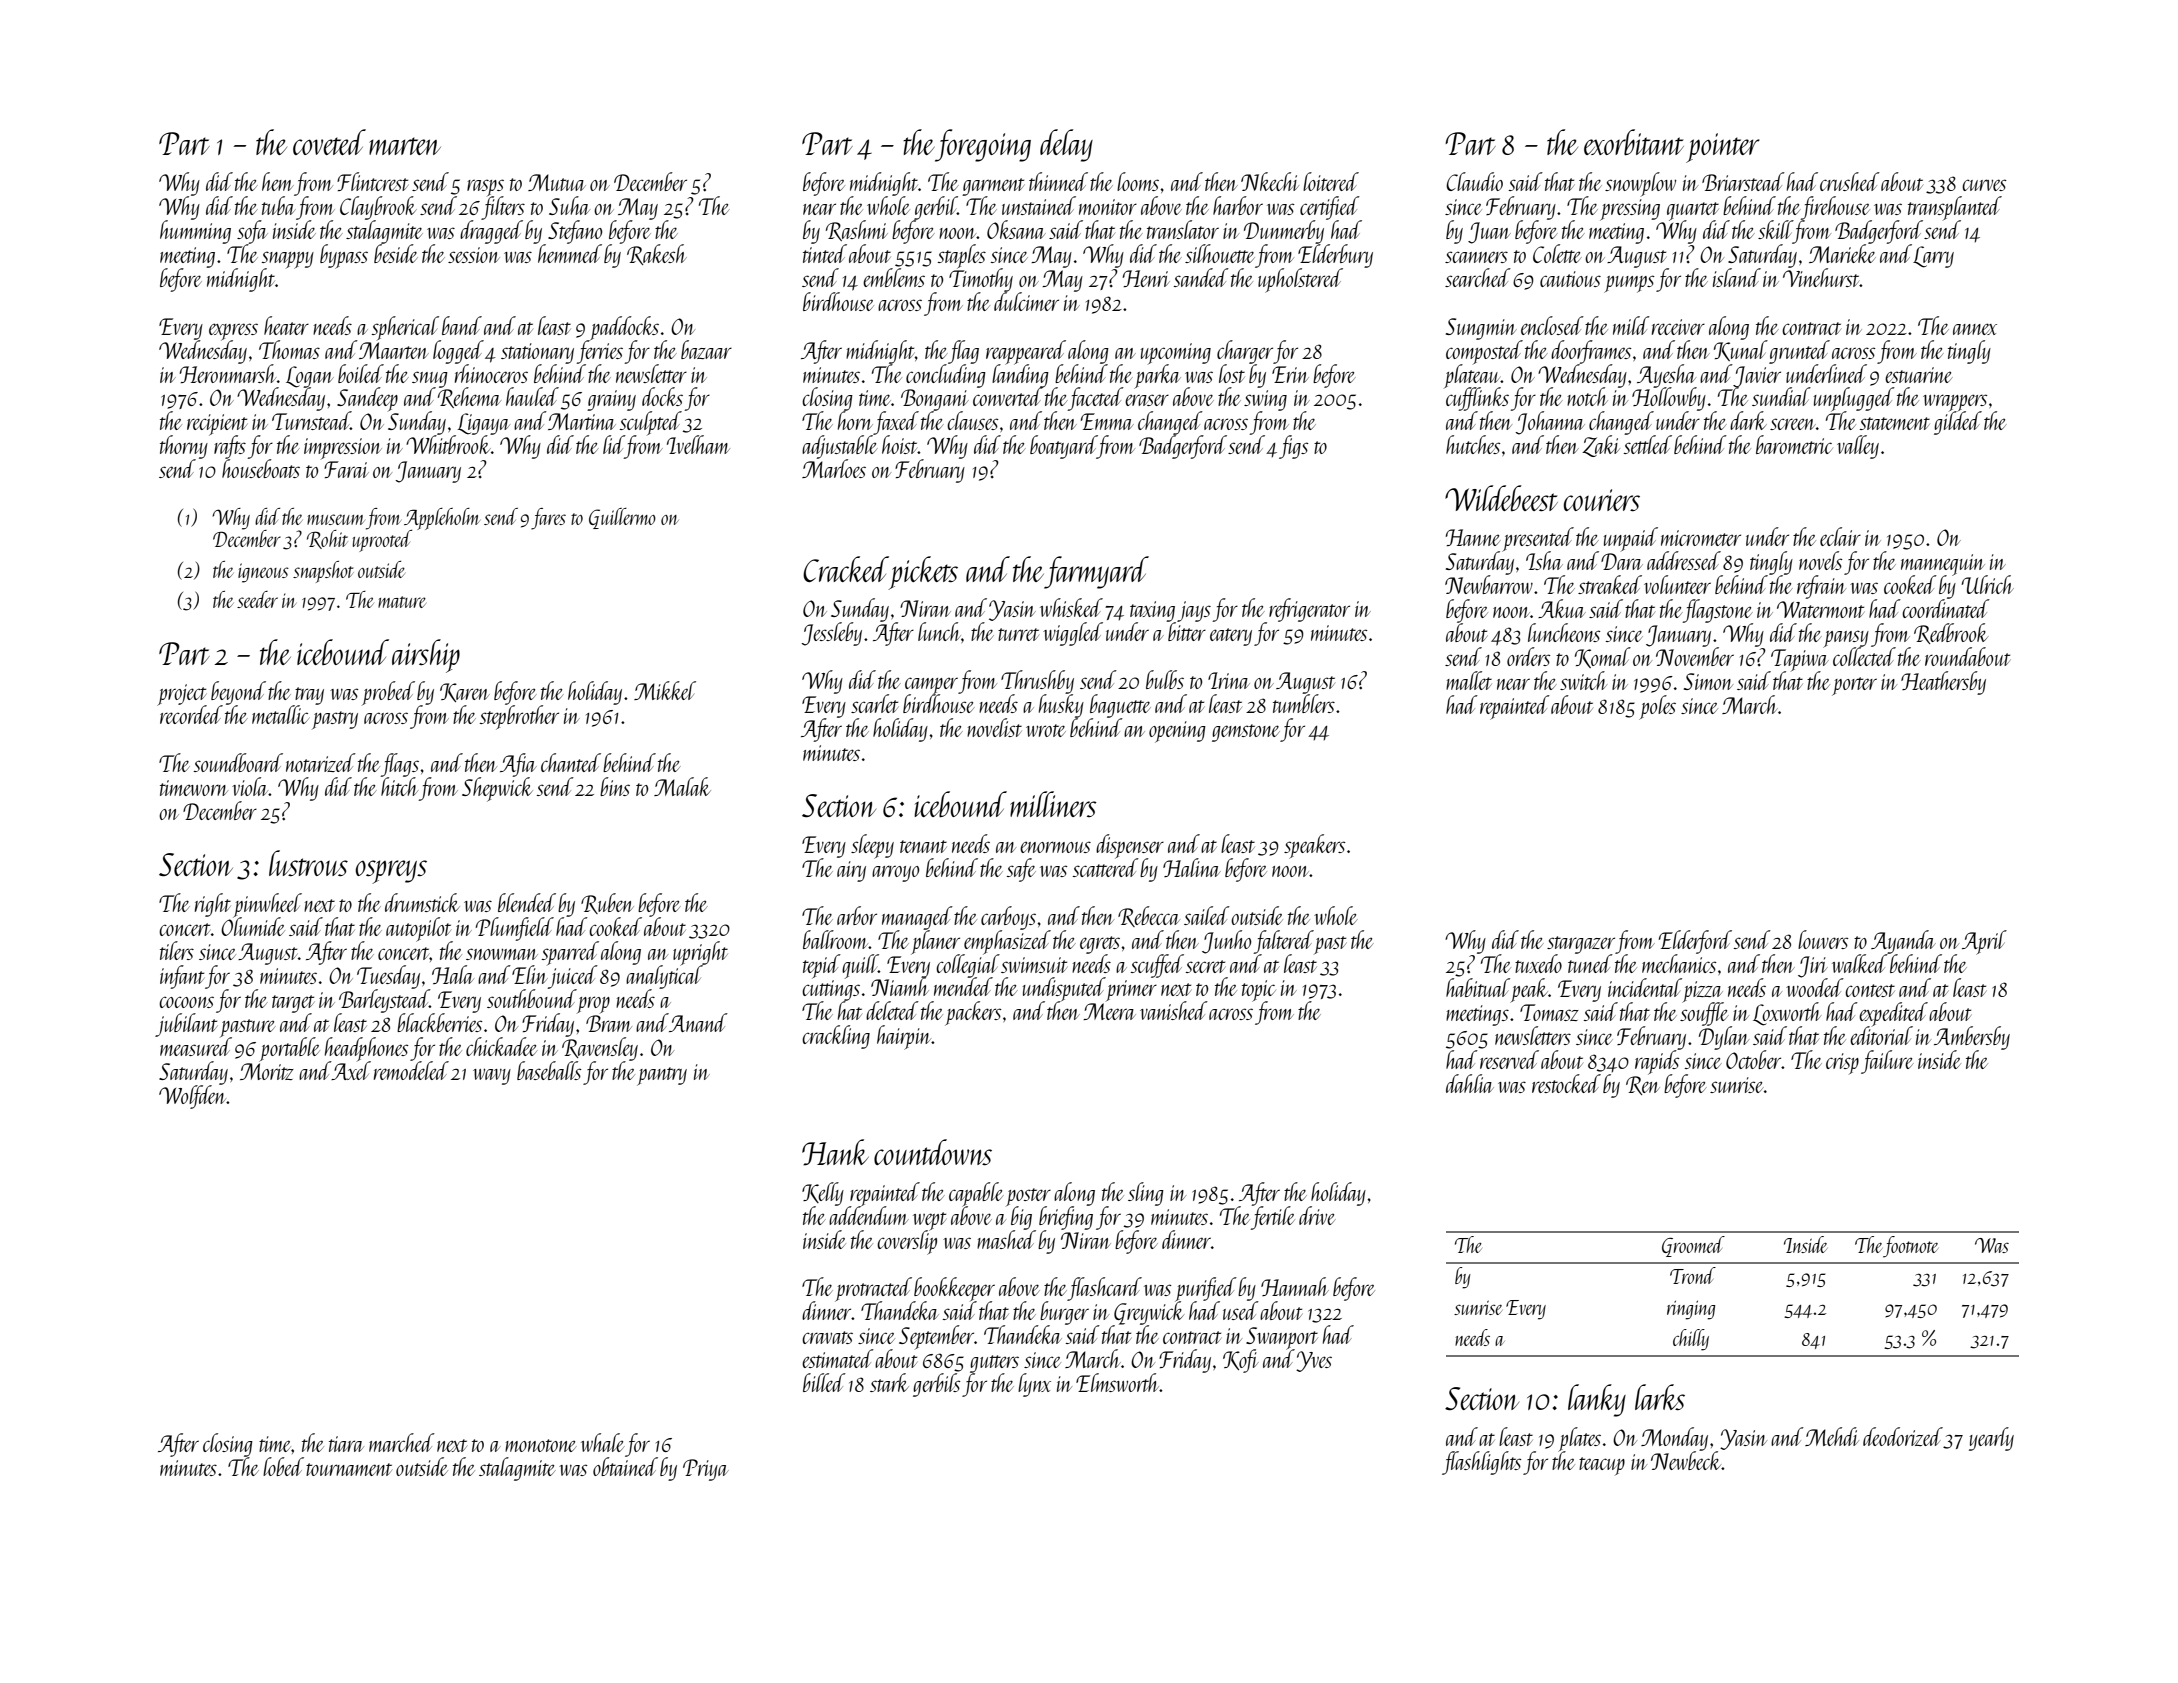  Describe the element at coordinates (1034, 1385) in the screenshot. I see `lynx` at that location.
